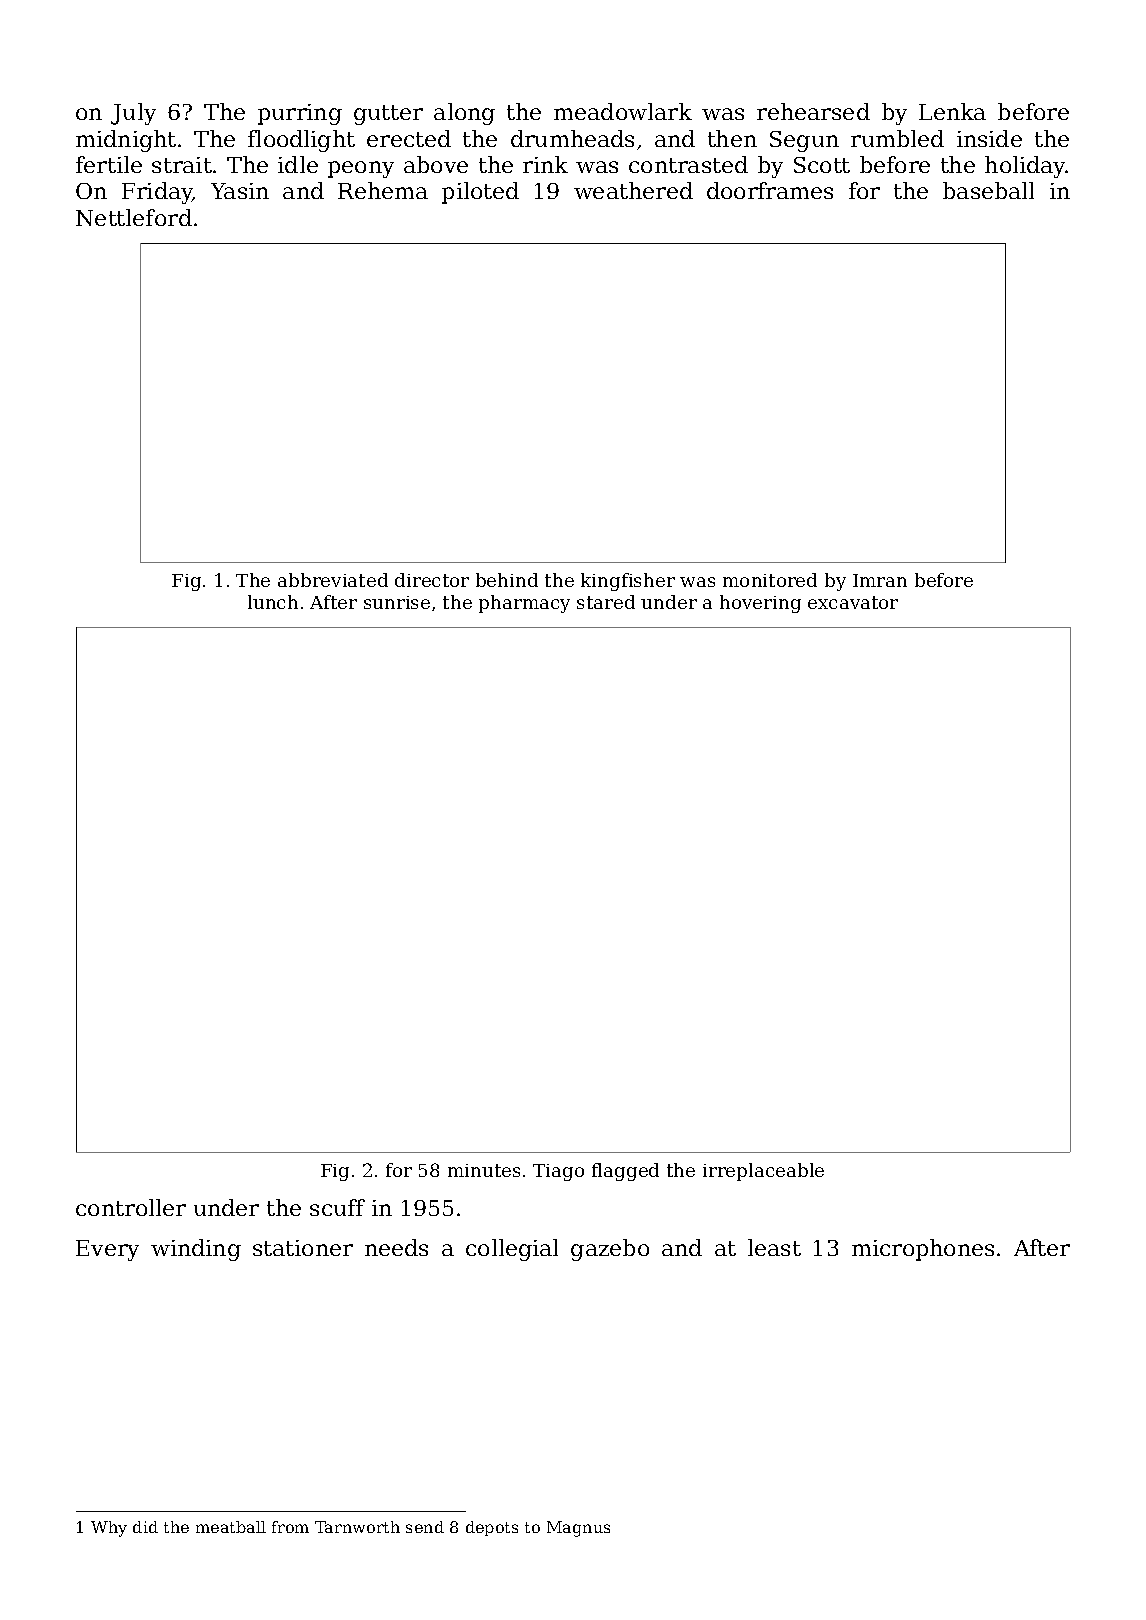 This page has width=1146, height=1620. Describe the element at coordinates (760, 604) in the page. I see `hovering` at that location.
